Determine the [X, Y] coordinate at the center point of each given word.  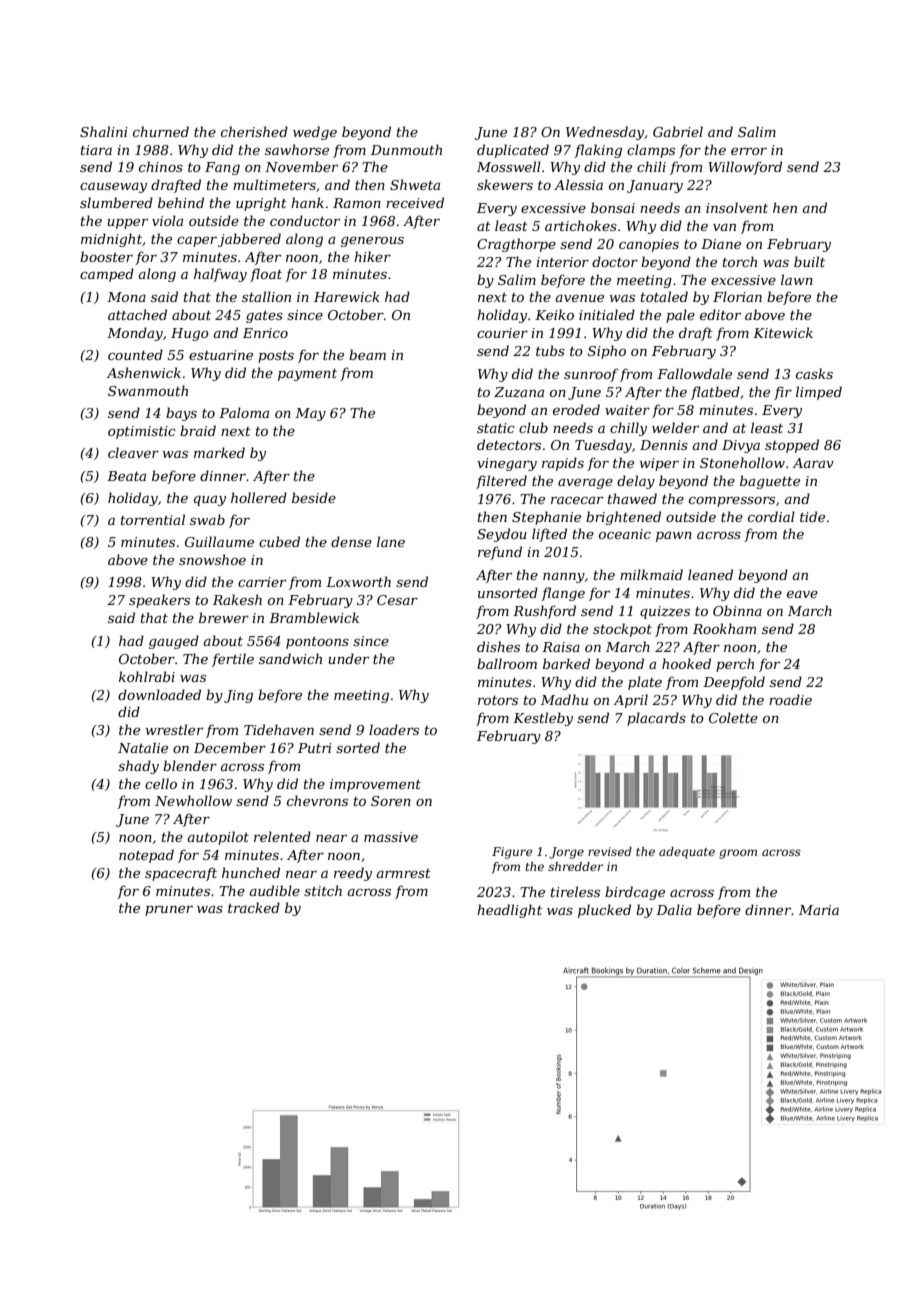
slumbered [116, 202]
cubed [279, 541]
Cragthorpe [516, 245]
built [809, 261]
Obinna [737, 610]
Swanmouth [148, 390]
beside [314, 497]
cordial [771, 516]
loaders [394, 729]
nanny [564, 577]
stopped [792, 446]
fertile [233, 660]
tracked [254, 907]
